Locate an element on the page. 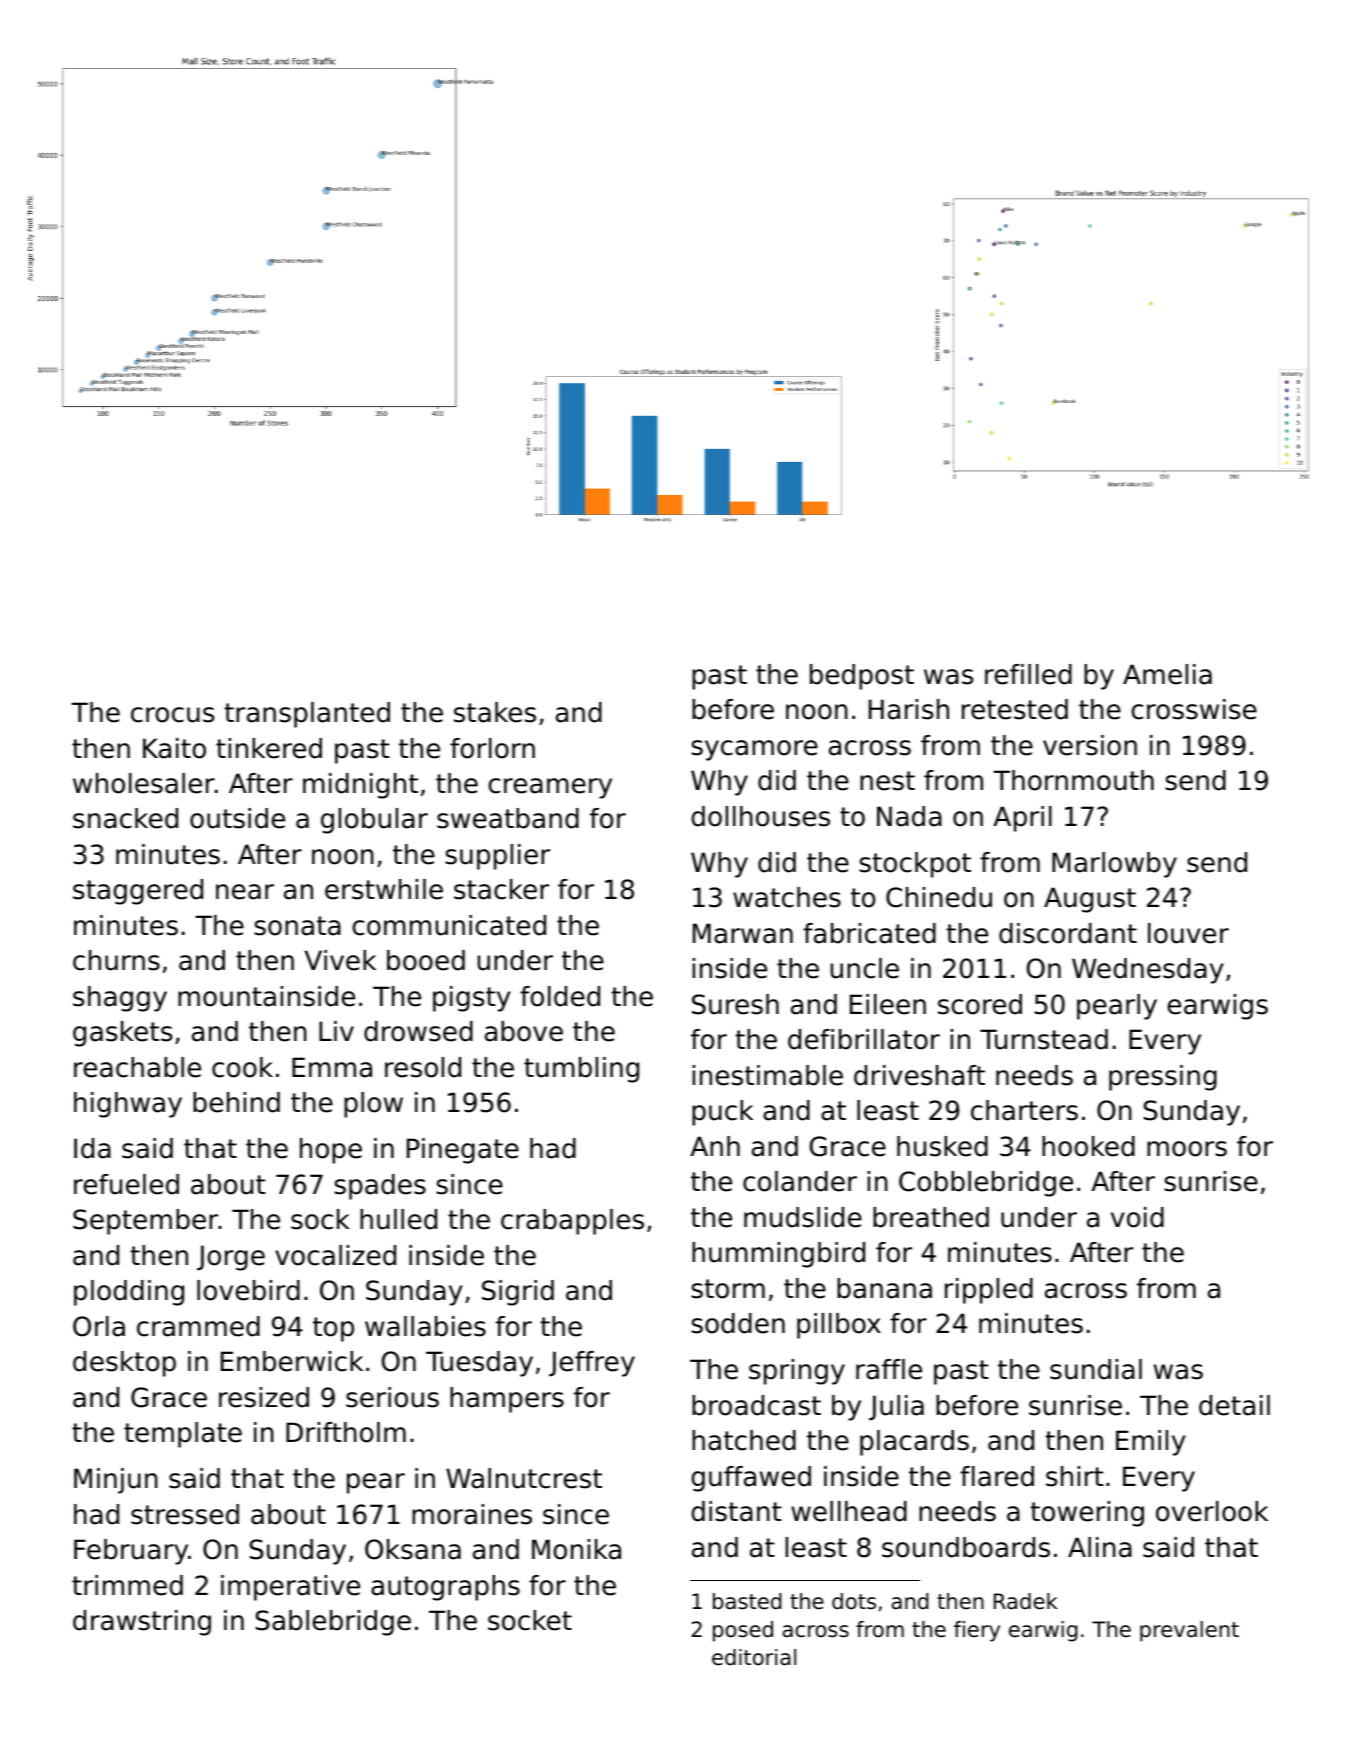 Image resolution: width=1350 pixels, height=1747 pixels. Sablebridge is located at coordinates (333, 1623).
